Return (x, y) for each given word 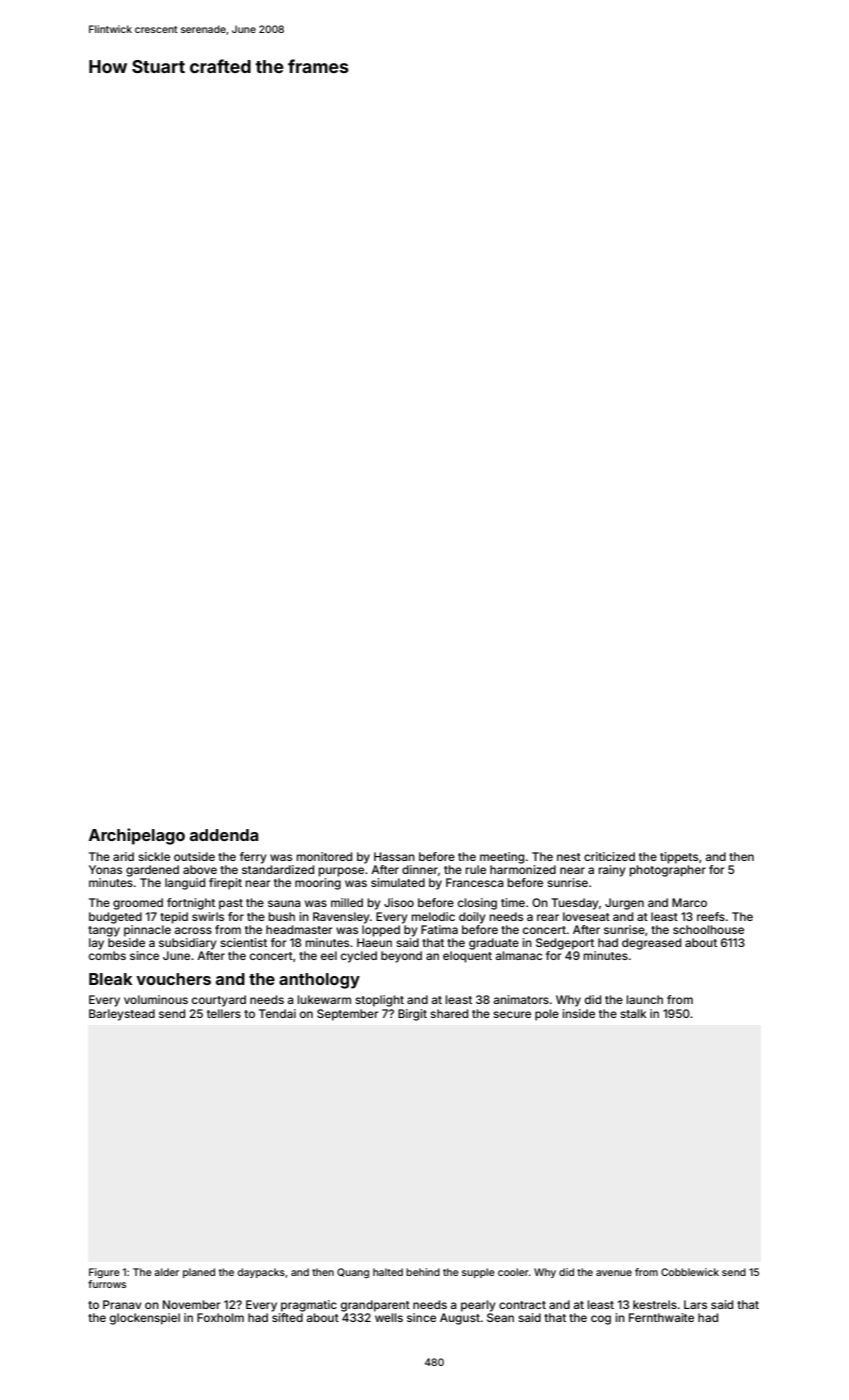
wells (389, 1317)
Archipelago (137, 836)
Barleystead (122, 1015)
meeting (502, 858)
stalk (633, 1013)
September (348, 1015)
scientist (243, 942)
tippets (679, 858)
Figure (104, 1273)
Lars (695, 1304)
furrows (107, 1284)
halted (388, 1272)
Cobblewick (690, 1272)
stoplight (379, 1001)
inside (579, 1013)
